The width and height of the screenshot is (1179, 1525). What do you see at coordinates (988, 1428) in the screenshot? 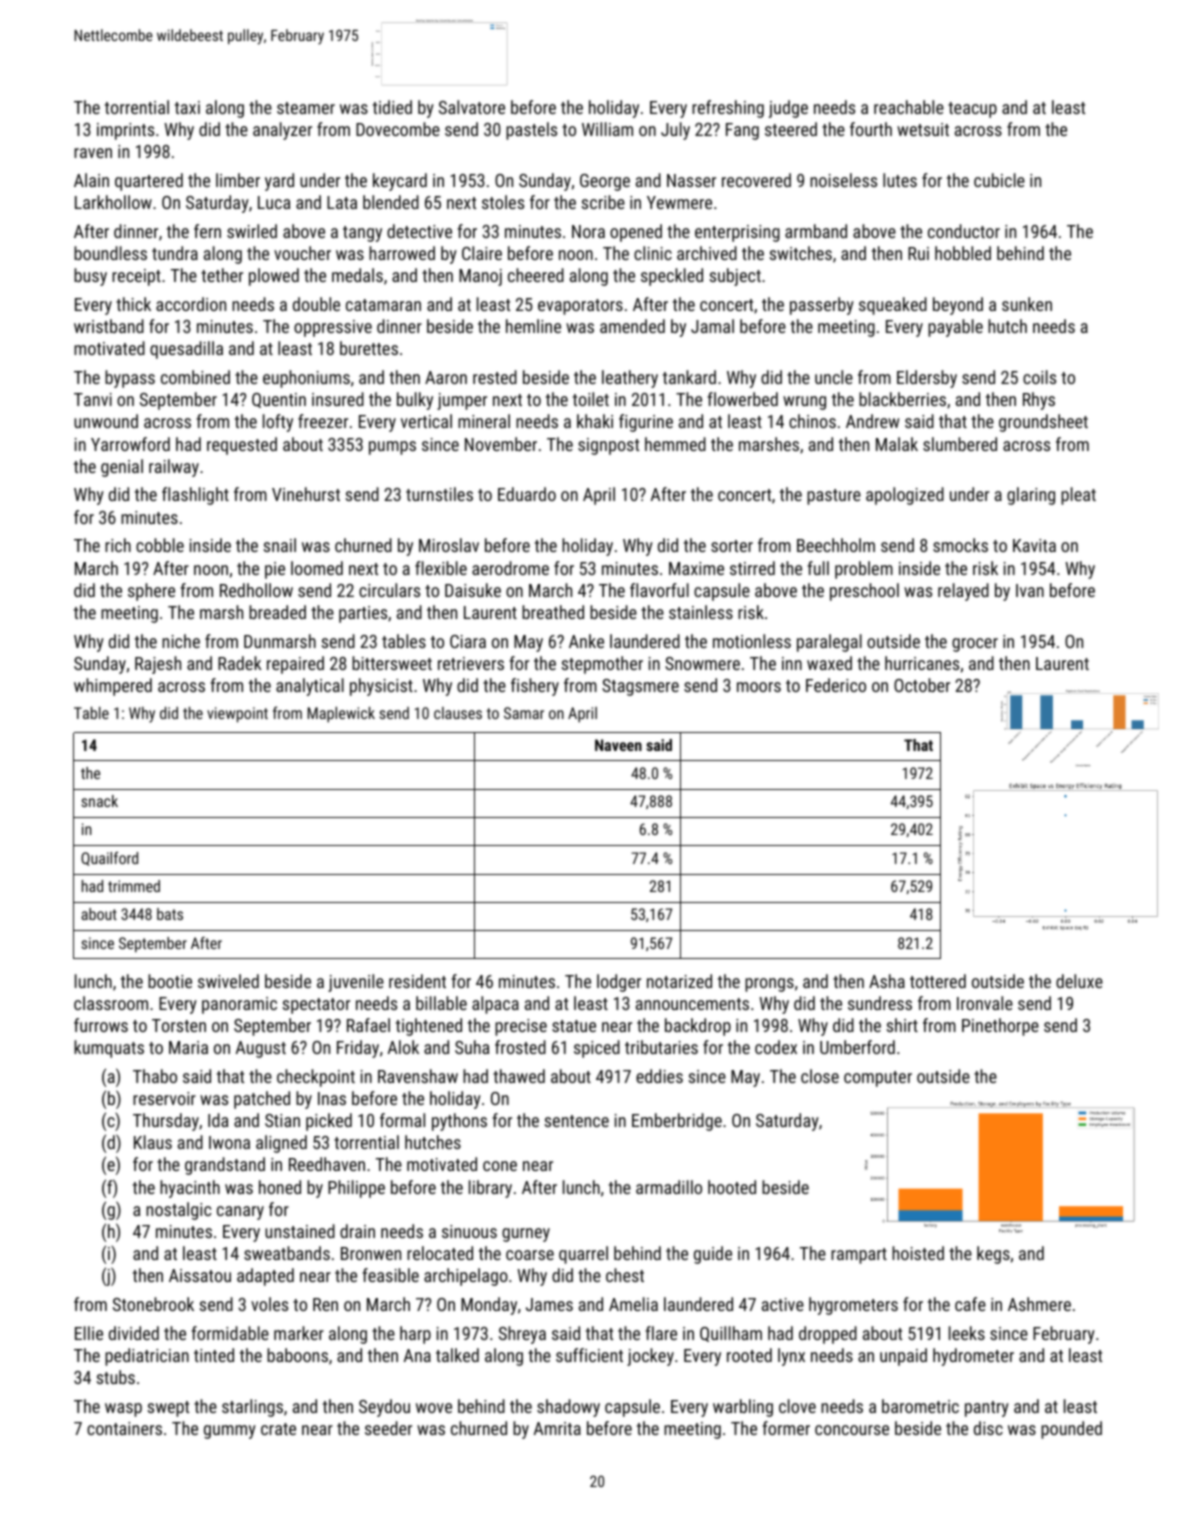
I see `disc` at bounding box center [988, 1428].
